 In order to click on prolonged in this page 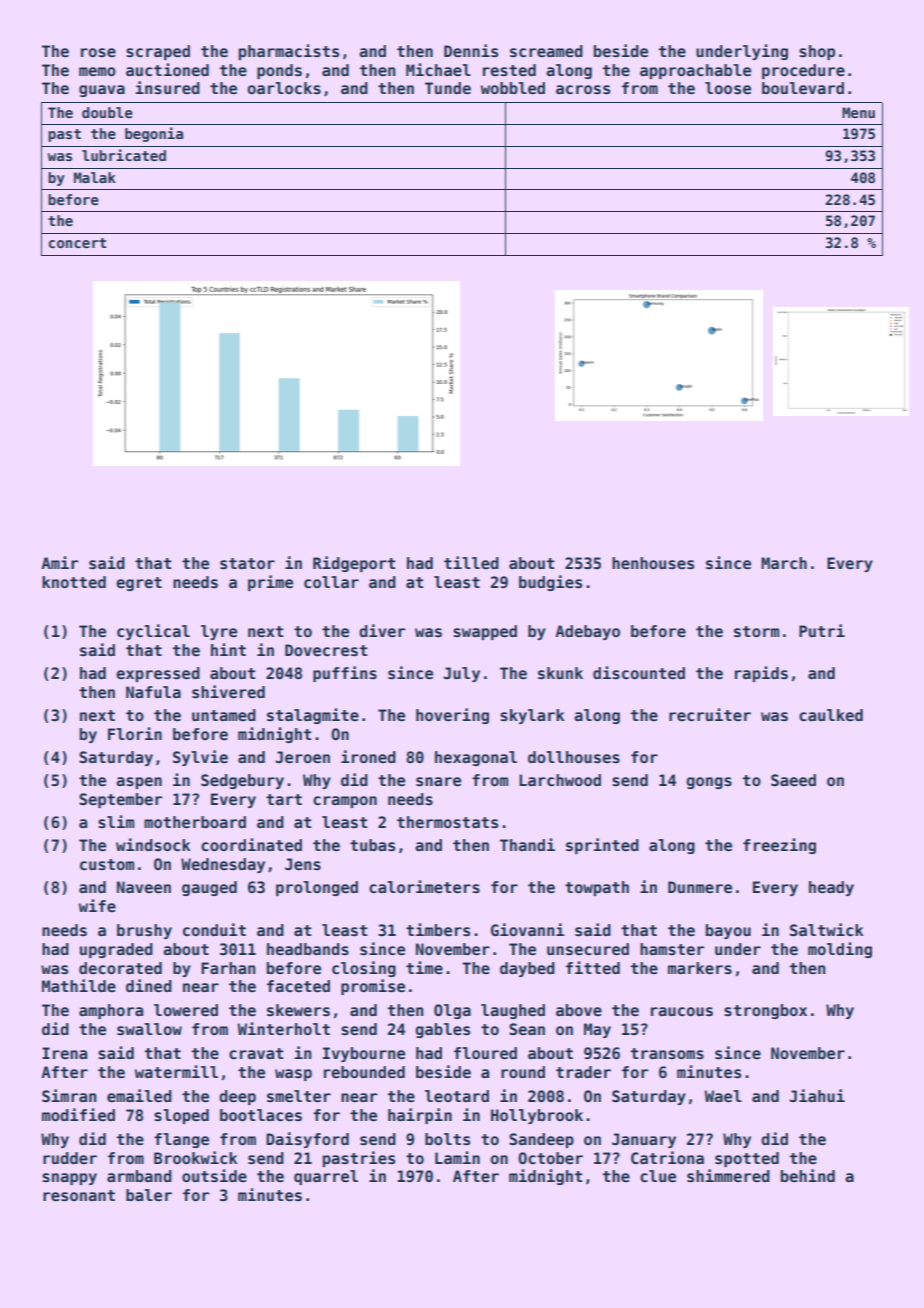, I will do `click(317, 888)`.
